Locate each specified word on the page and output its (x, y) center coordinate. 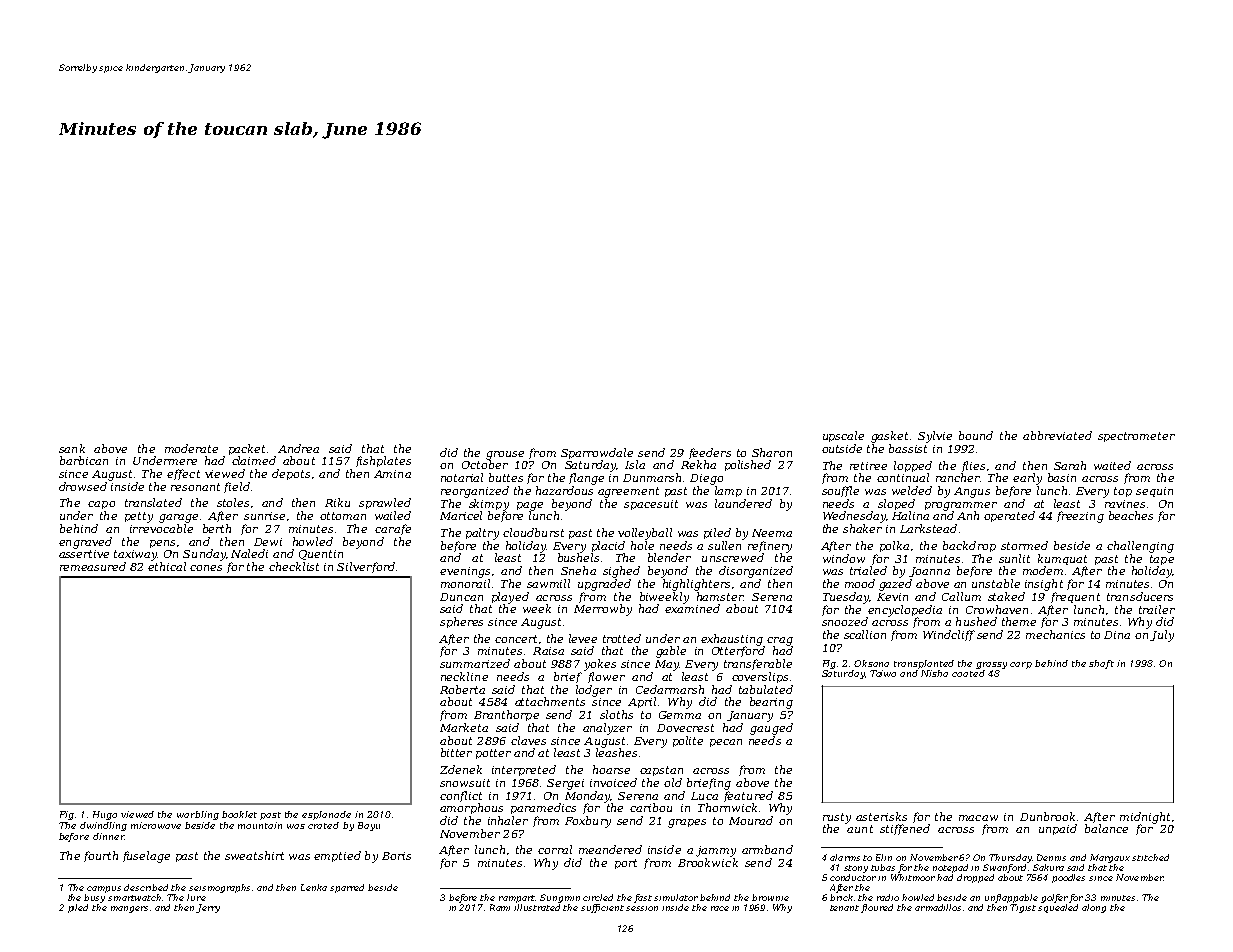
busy (94, 898)
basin (1062, 477)
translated (153, 502)
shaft (1101, 664)
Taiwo (883, 673)
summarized (475, 663)
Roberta (462, 689)
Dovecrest (685, 728)
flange (586, 479)
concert (516, 639)
